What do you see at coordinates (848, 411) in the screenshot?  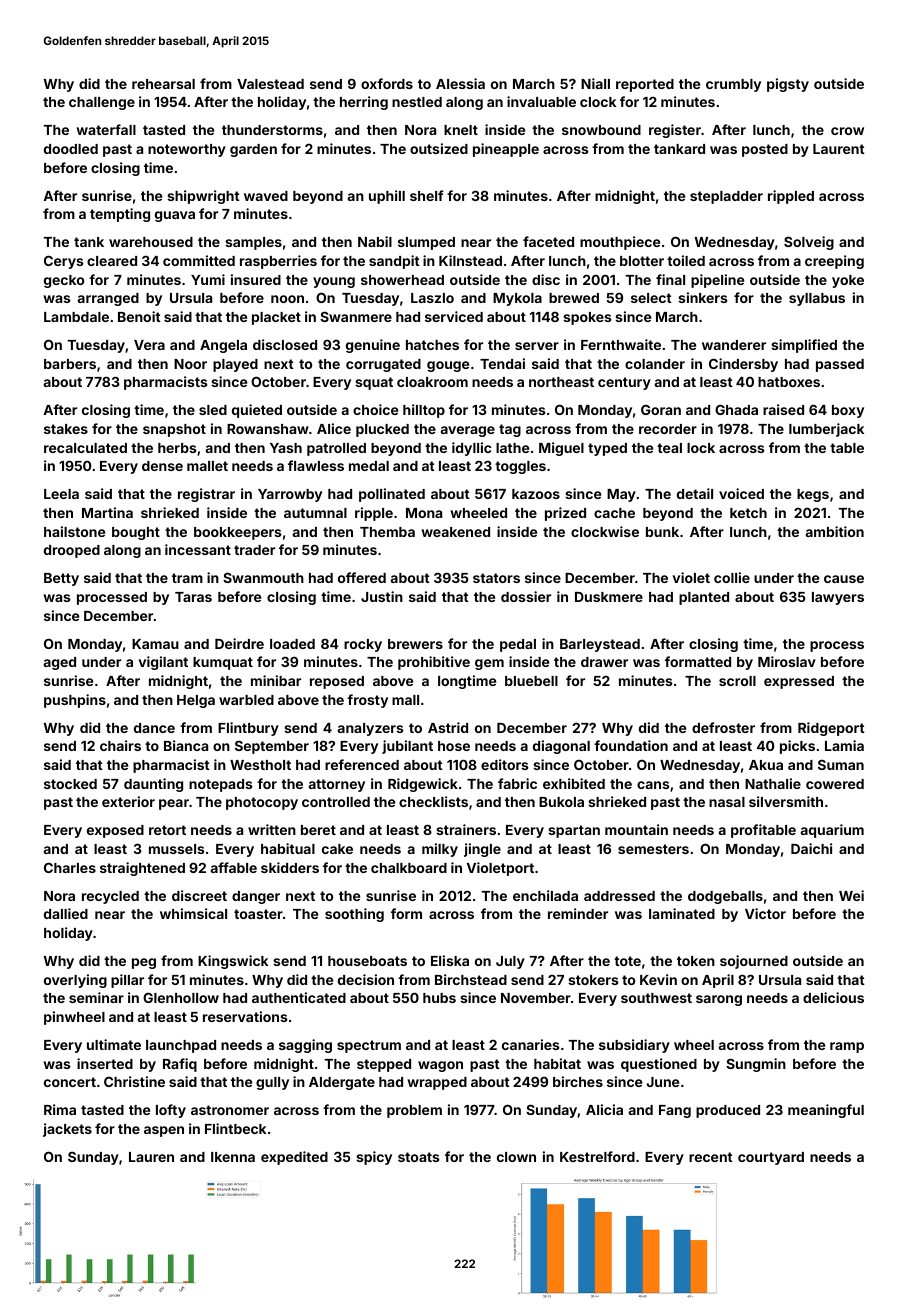 I see `boxy` at bounding box center [848, 411].
